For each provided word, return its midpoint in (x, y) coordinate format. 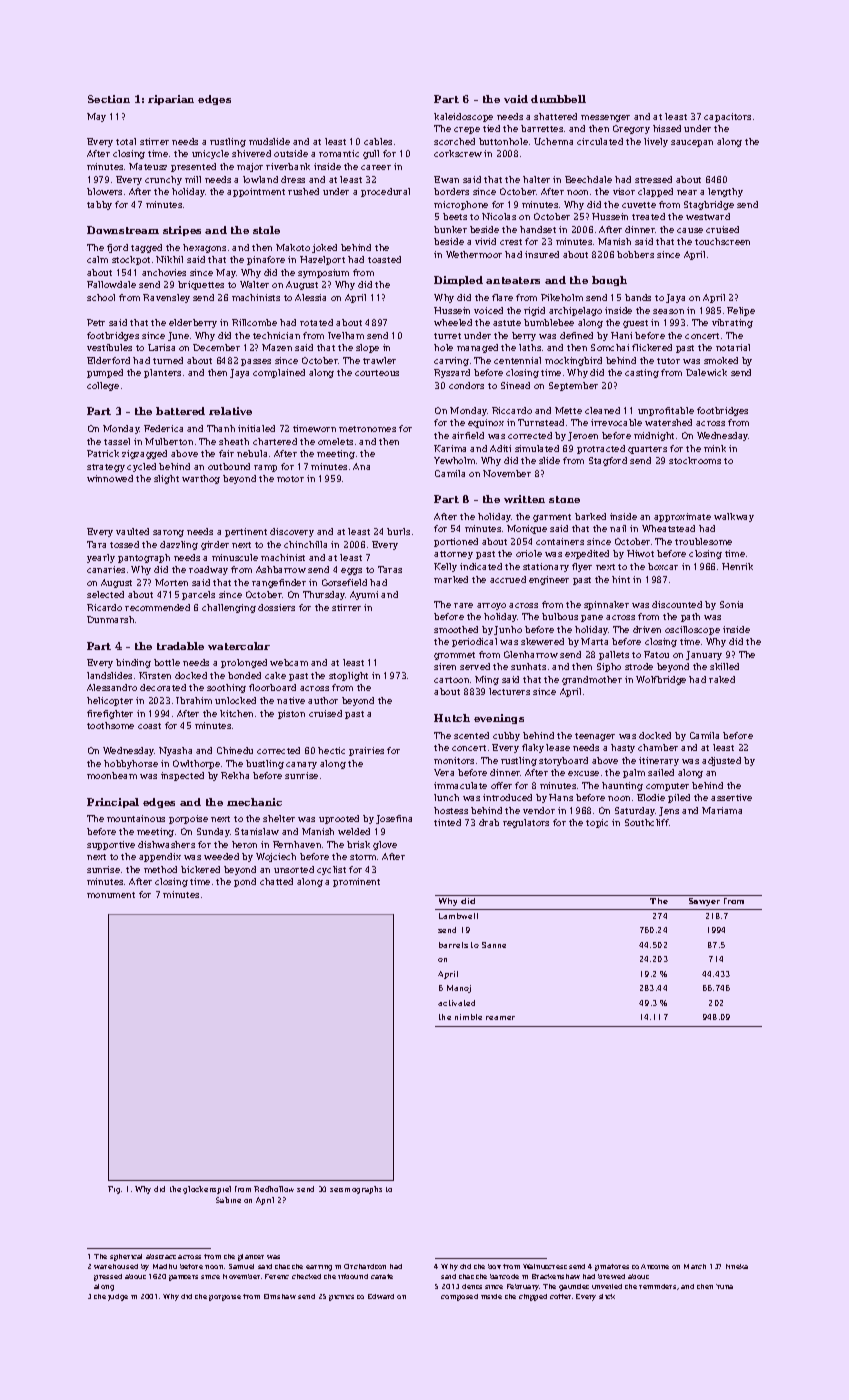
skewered (542, 641)
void (516, 99)
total (126, 141)
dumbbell (558, 99)
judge (118, 1297)
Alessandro (112, 687)
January (704, 655)
